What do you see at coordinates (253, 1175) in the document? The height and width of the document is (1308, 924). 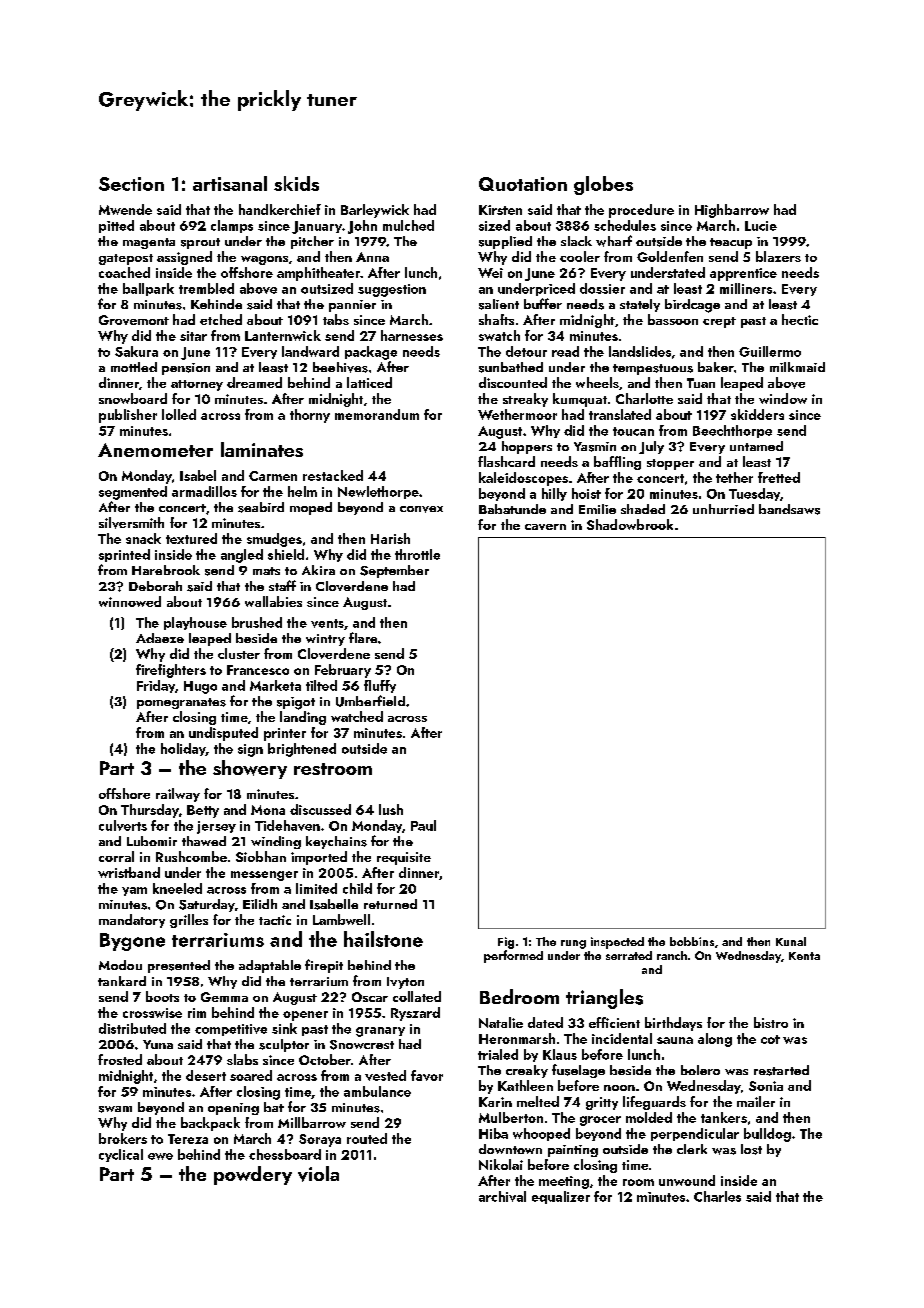 I see `powdery` at bounding box center [253, 1175].
